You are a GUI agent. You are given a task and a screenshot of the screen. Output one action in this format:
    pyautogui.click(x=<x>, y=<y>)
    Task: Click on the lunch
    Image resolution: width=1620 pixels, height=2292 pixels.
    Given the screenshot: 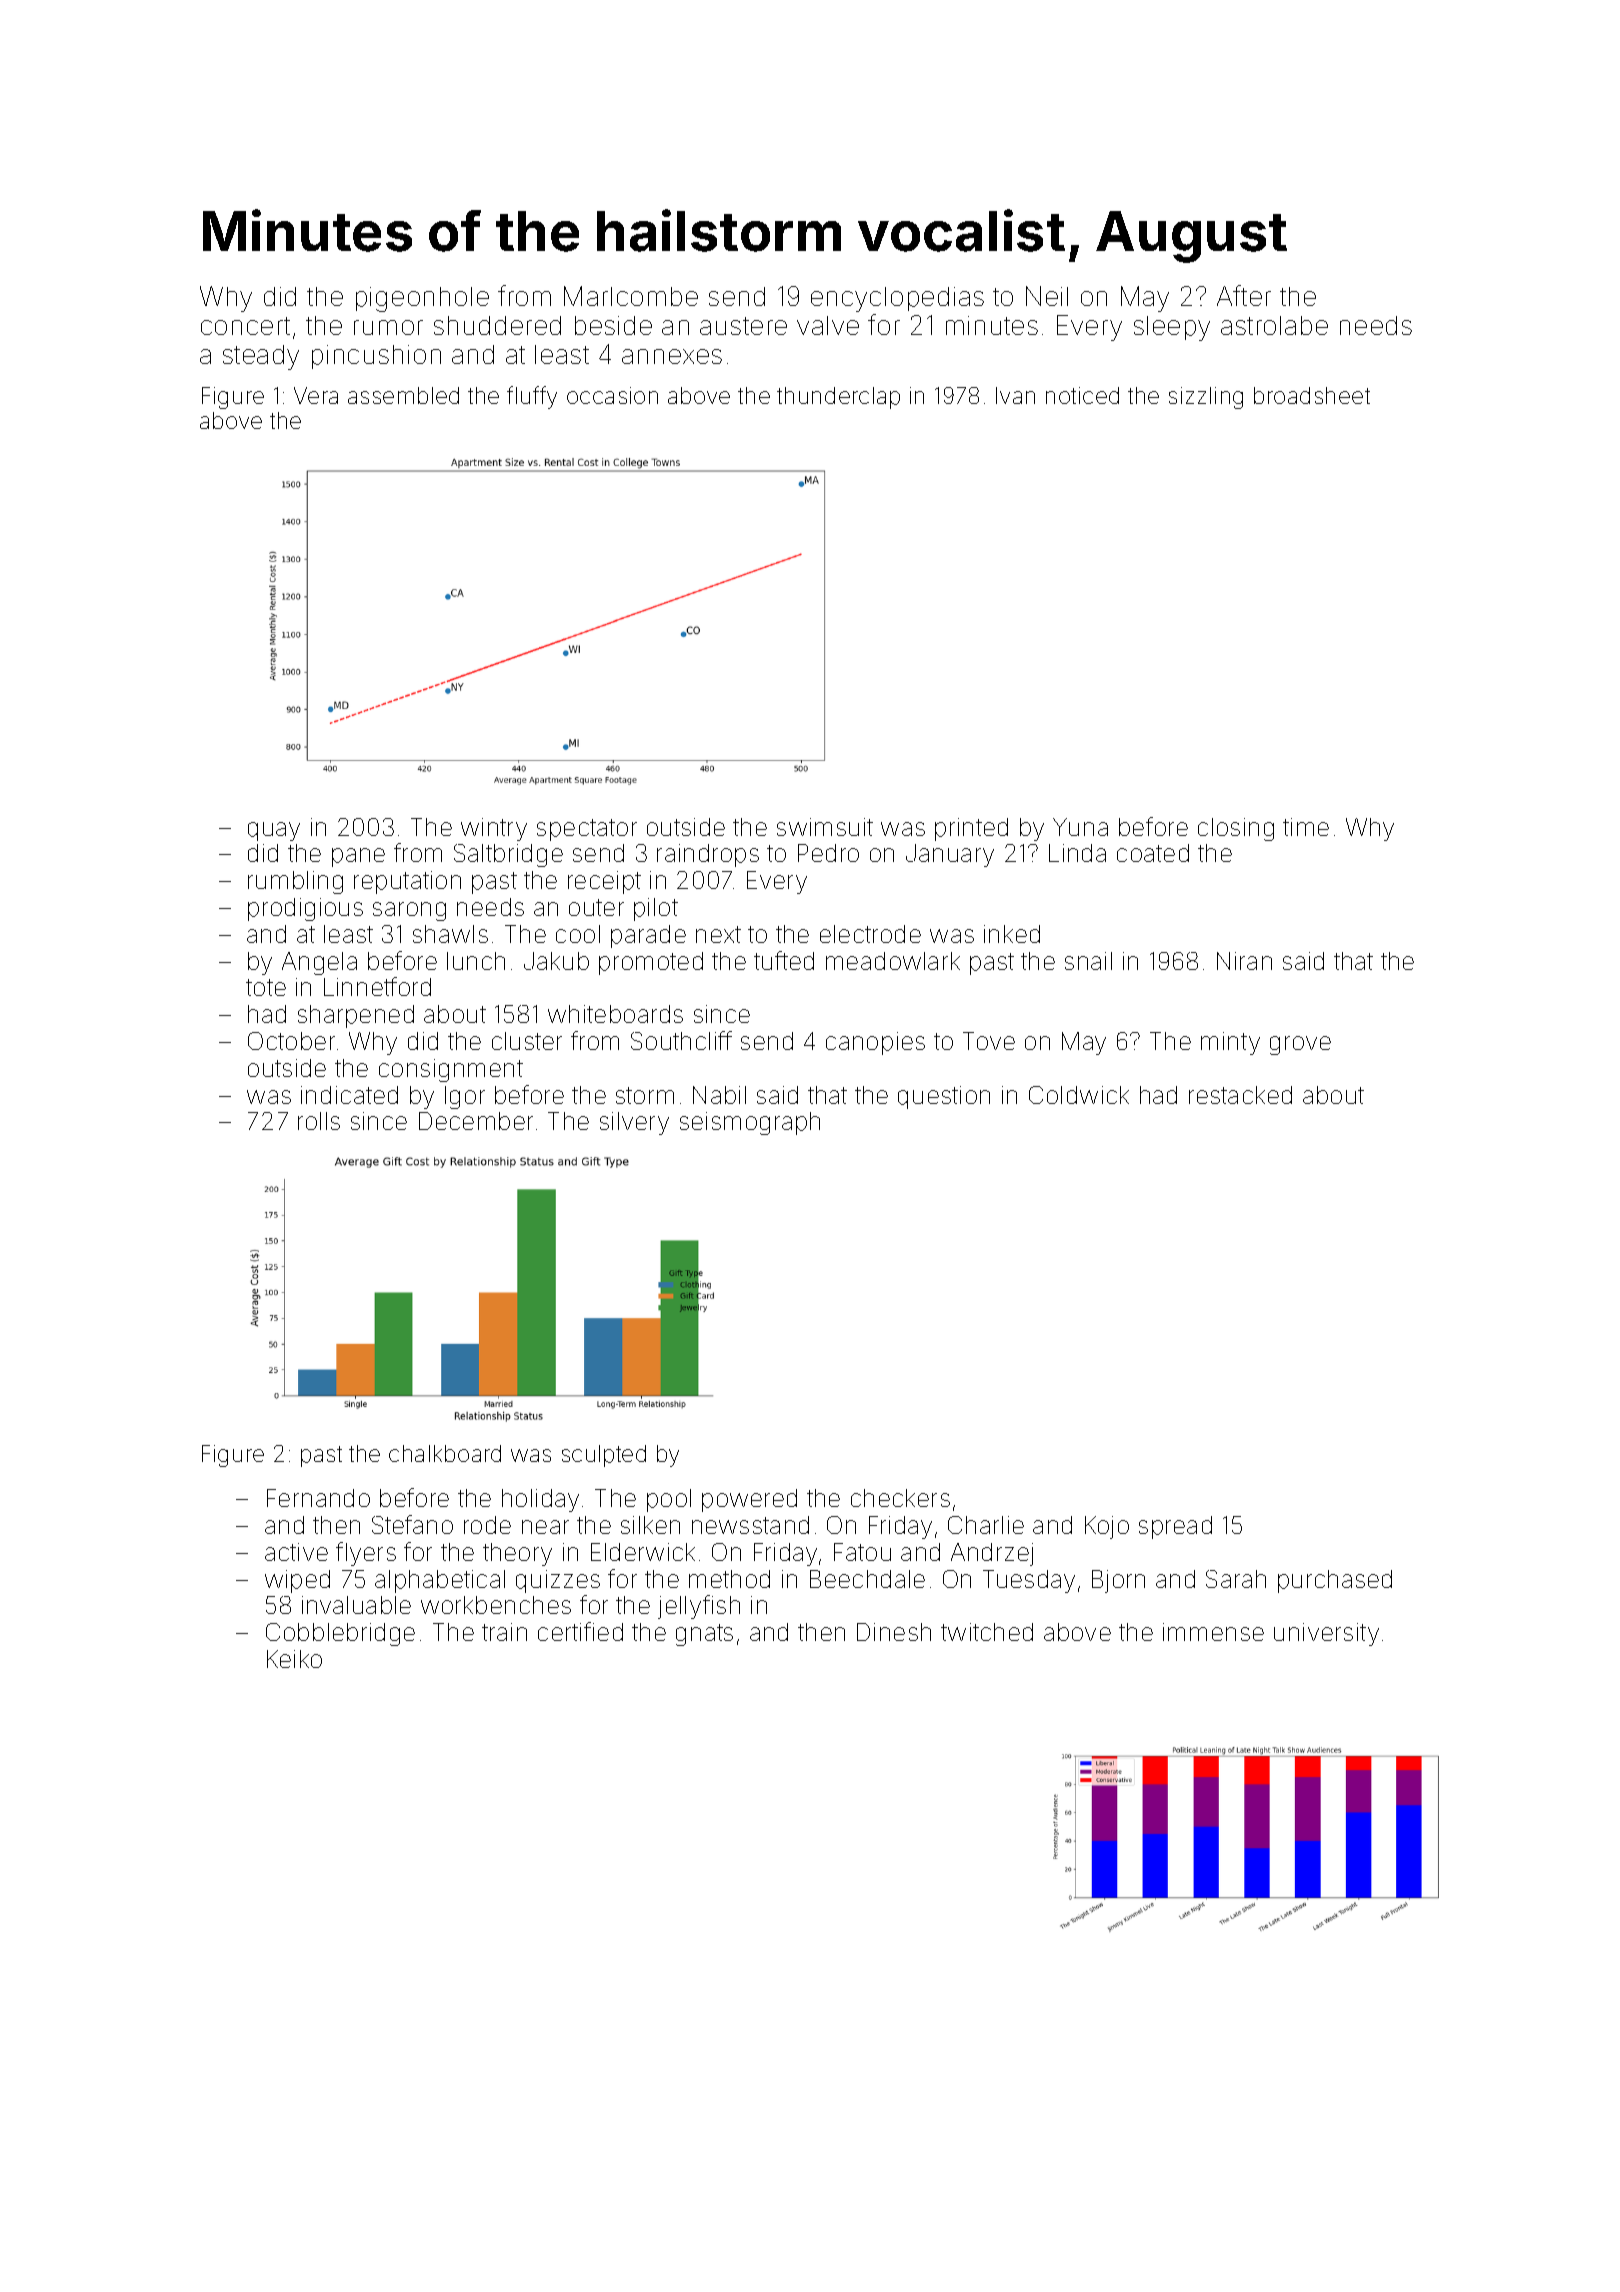 What is the action you would take?
    pyautogui.click(x=476, y=961)
